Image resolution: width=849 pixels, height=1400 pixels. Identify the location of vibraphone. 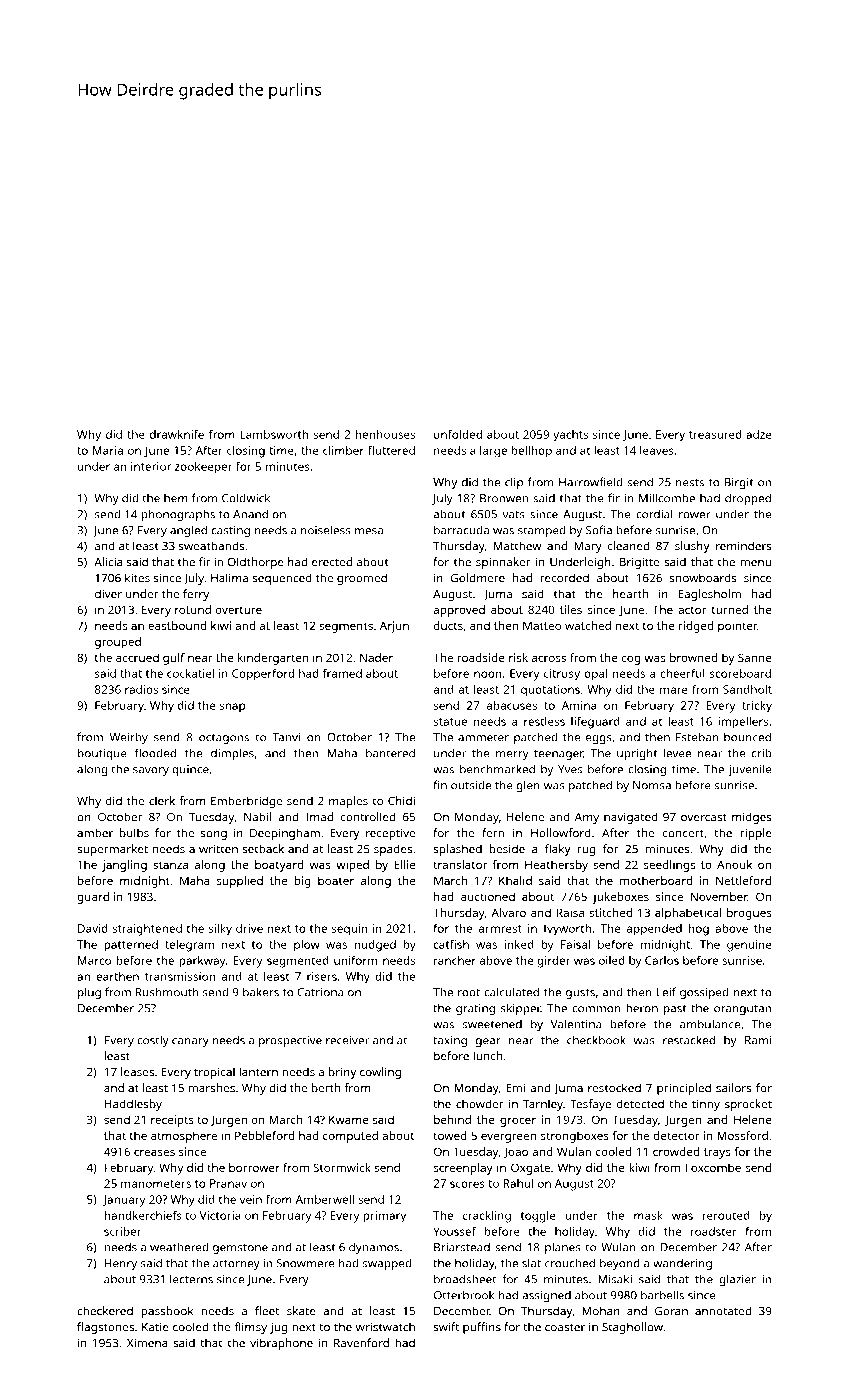
(281, 1344).
